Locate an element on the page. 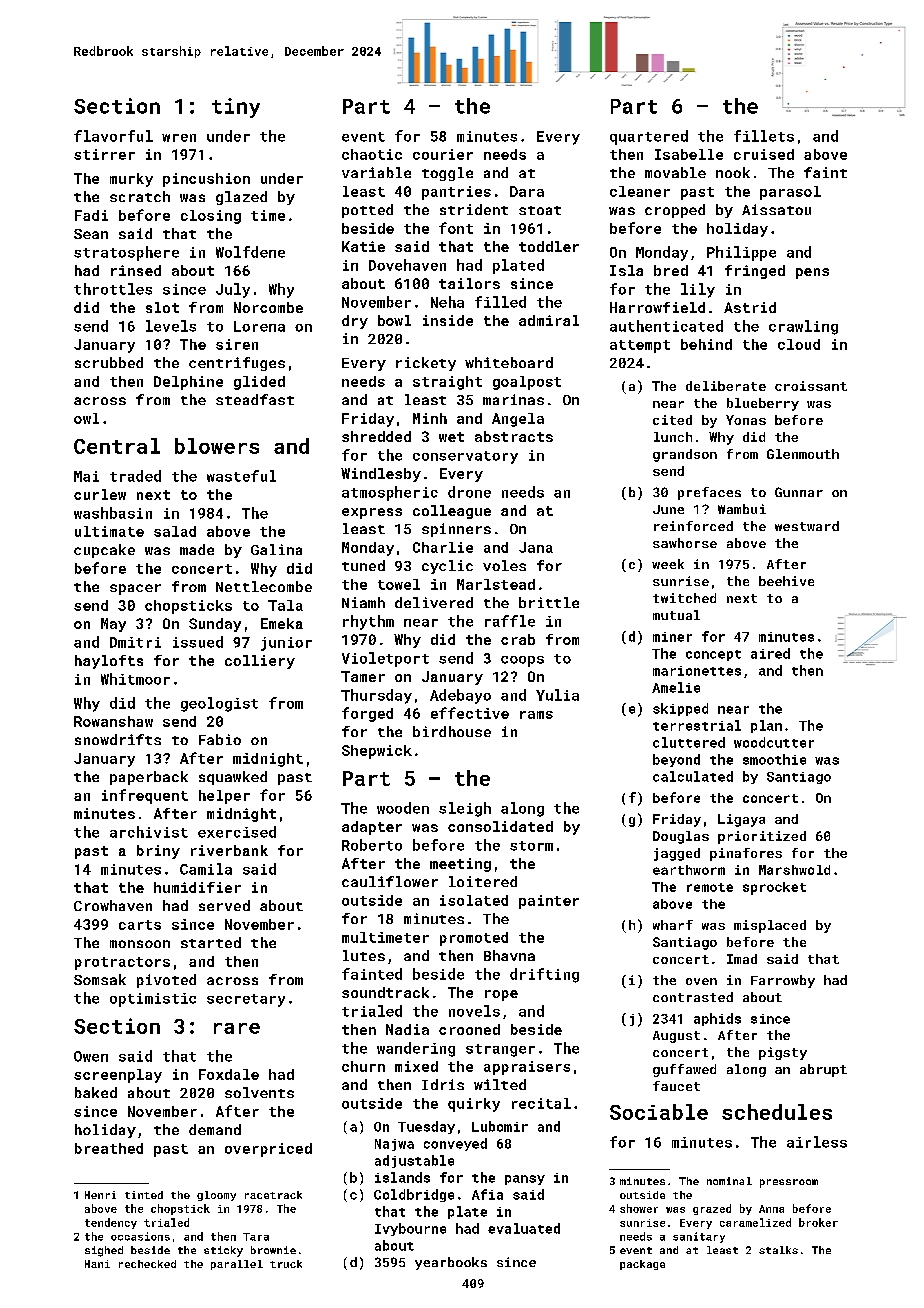 The width and height of the document is (924, 1308). parallel is located at coordinates (237, 1265).
